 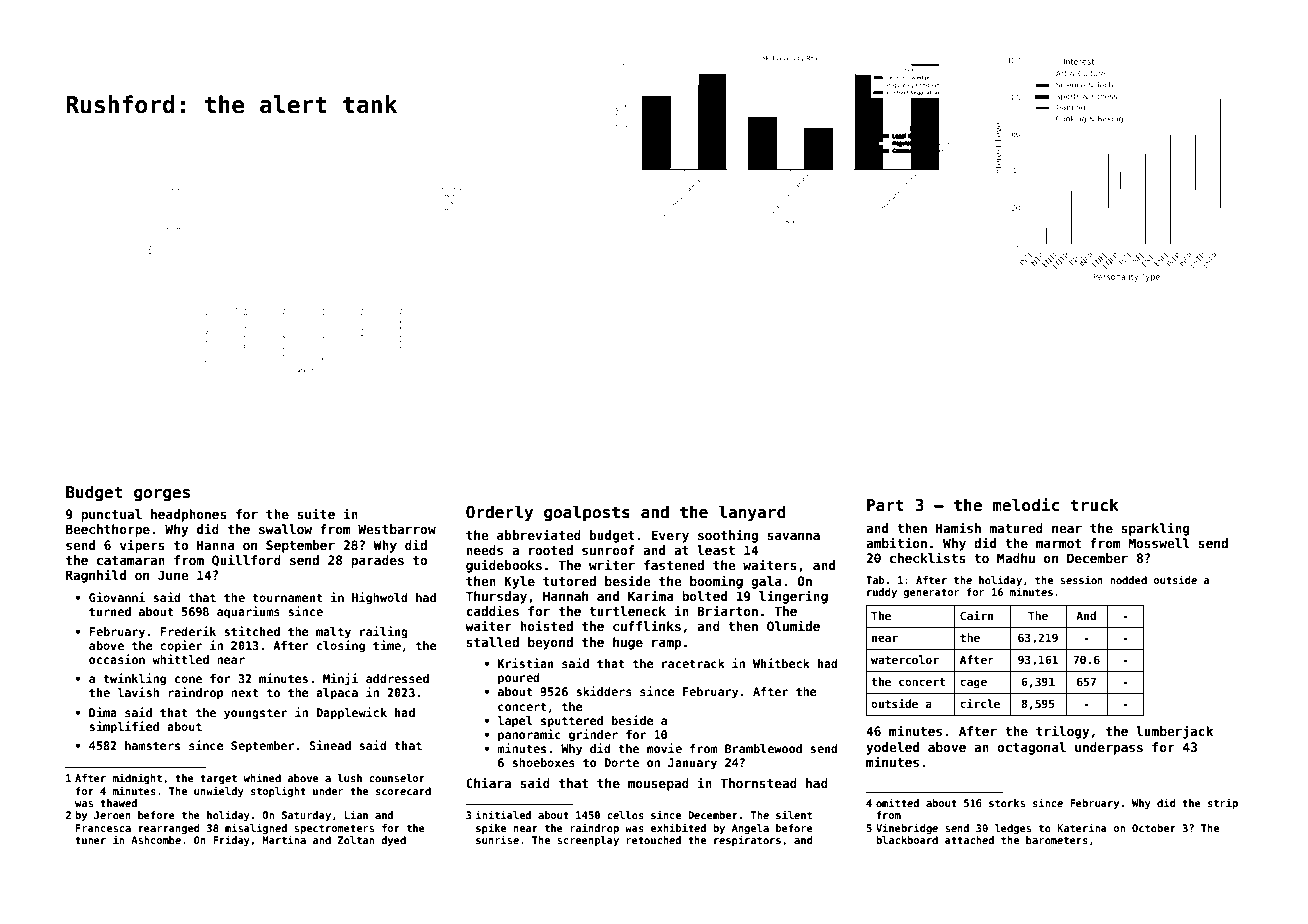 What do you see at coordinates (316, 513) in the screenshot?
I see `suite` at bounding box center [316, 513].
